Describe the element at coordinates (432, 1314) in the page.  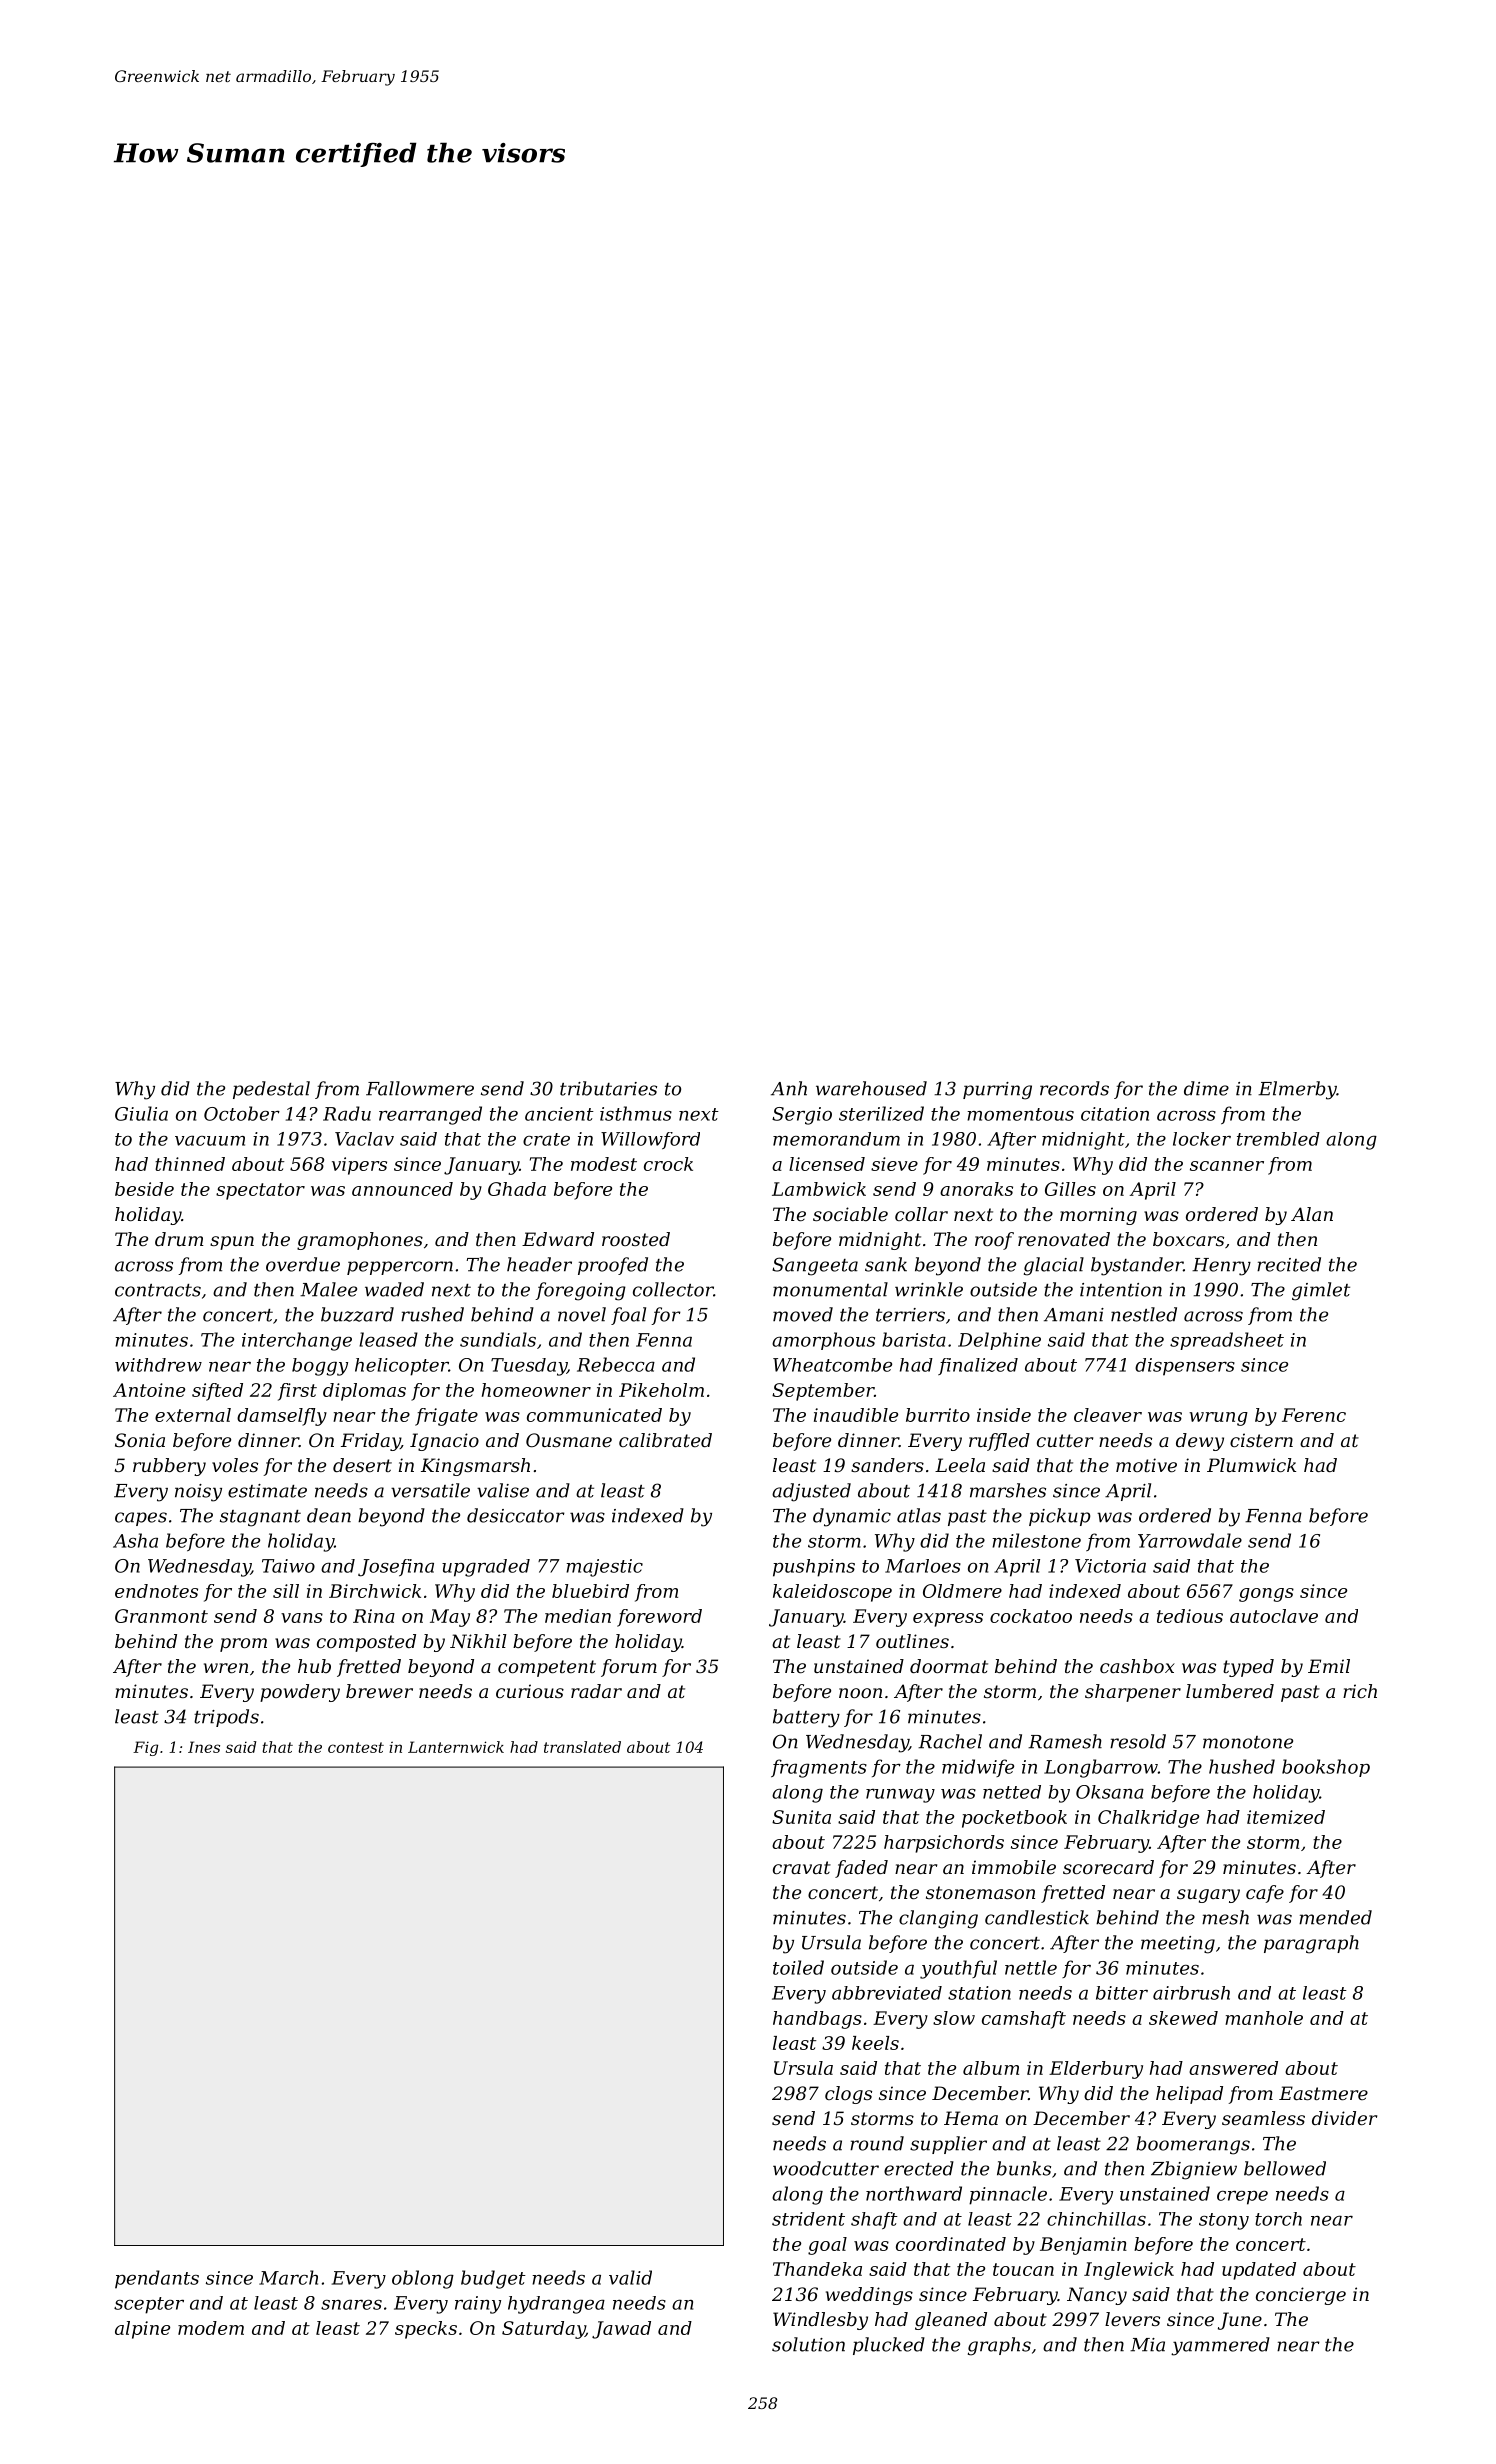
I see `rushed` at that location.
